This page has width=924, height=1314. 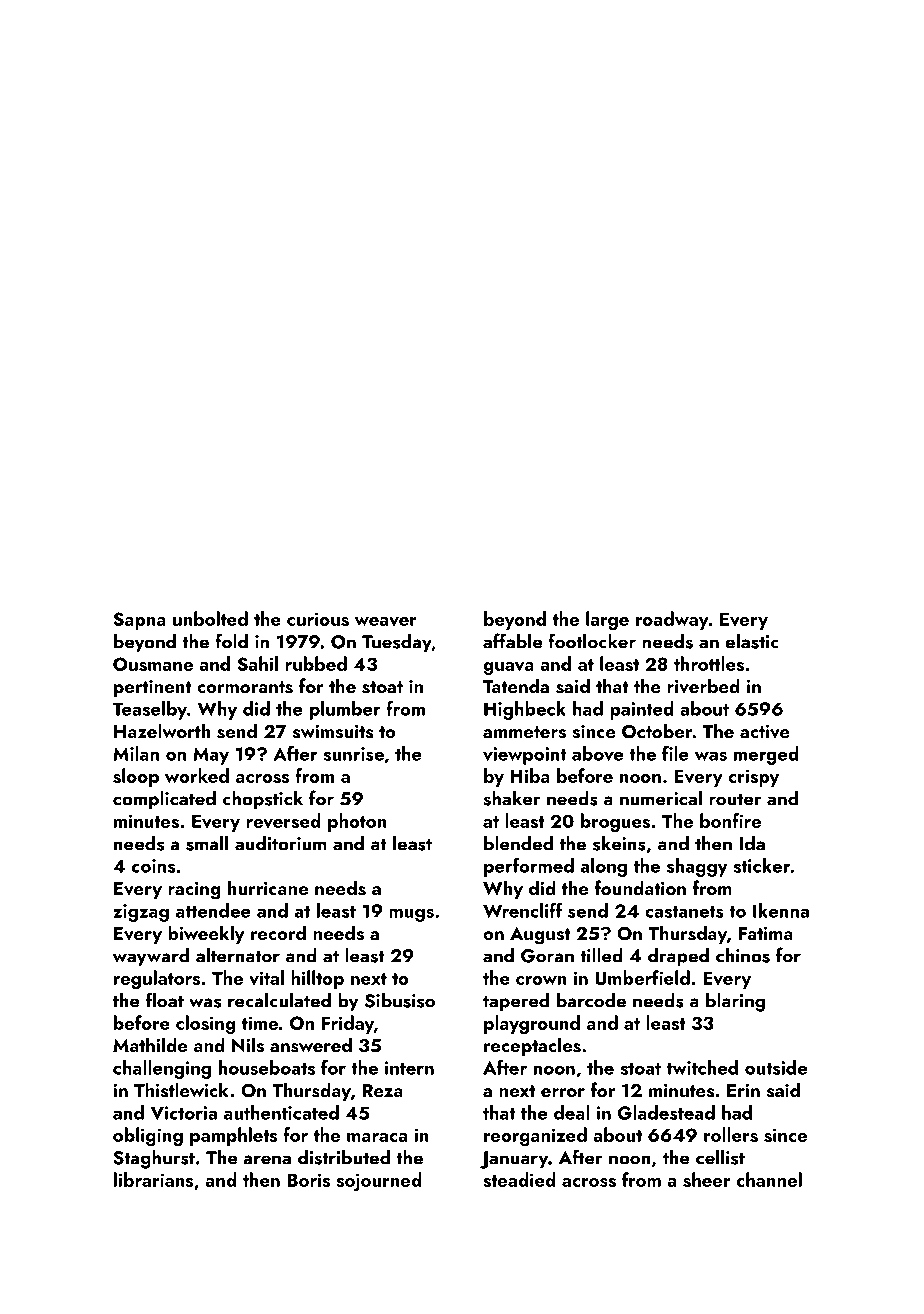 I want to click on above, so click(x=597, y=753).
